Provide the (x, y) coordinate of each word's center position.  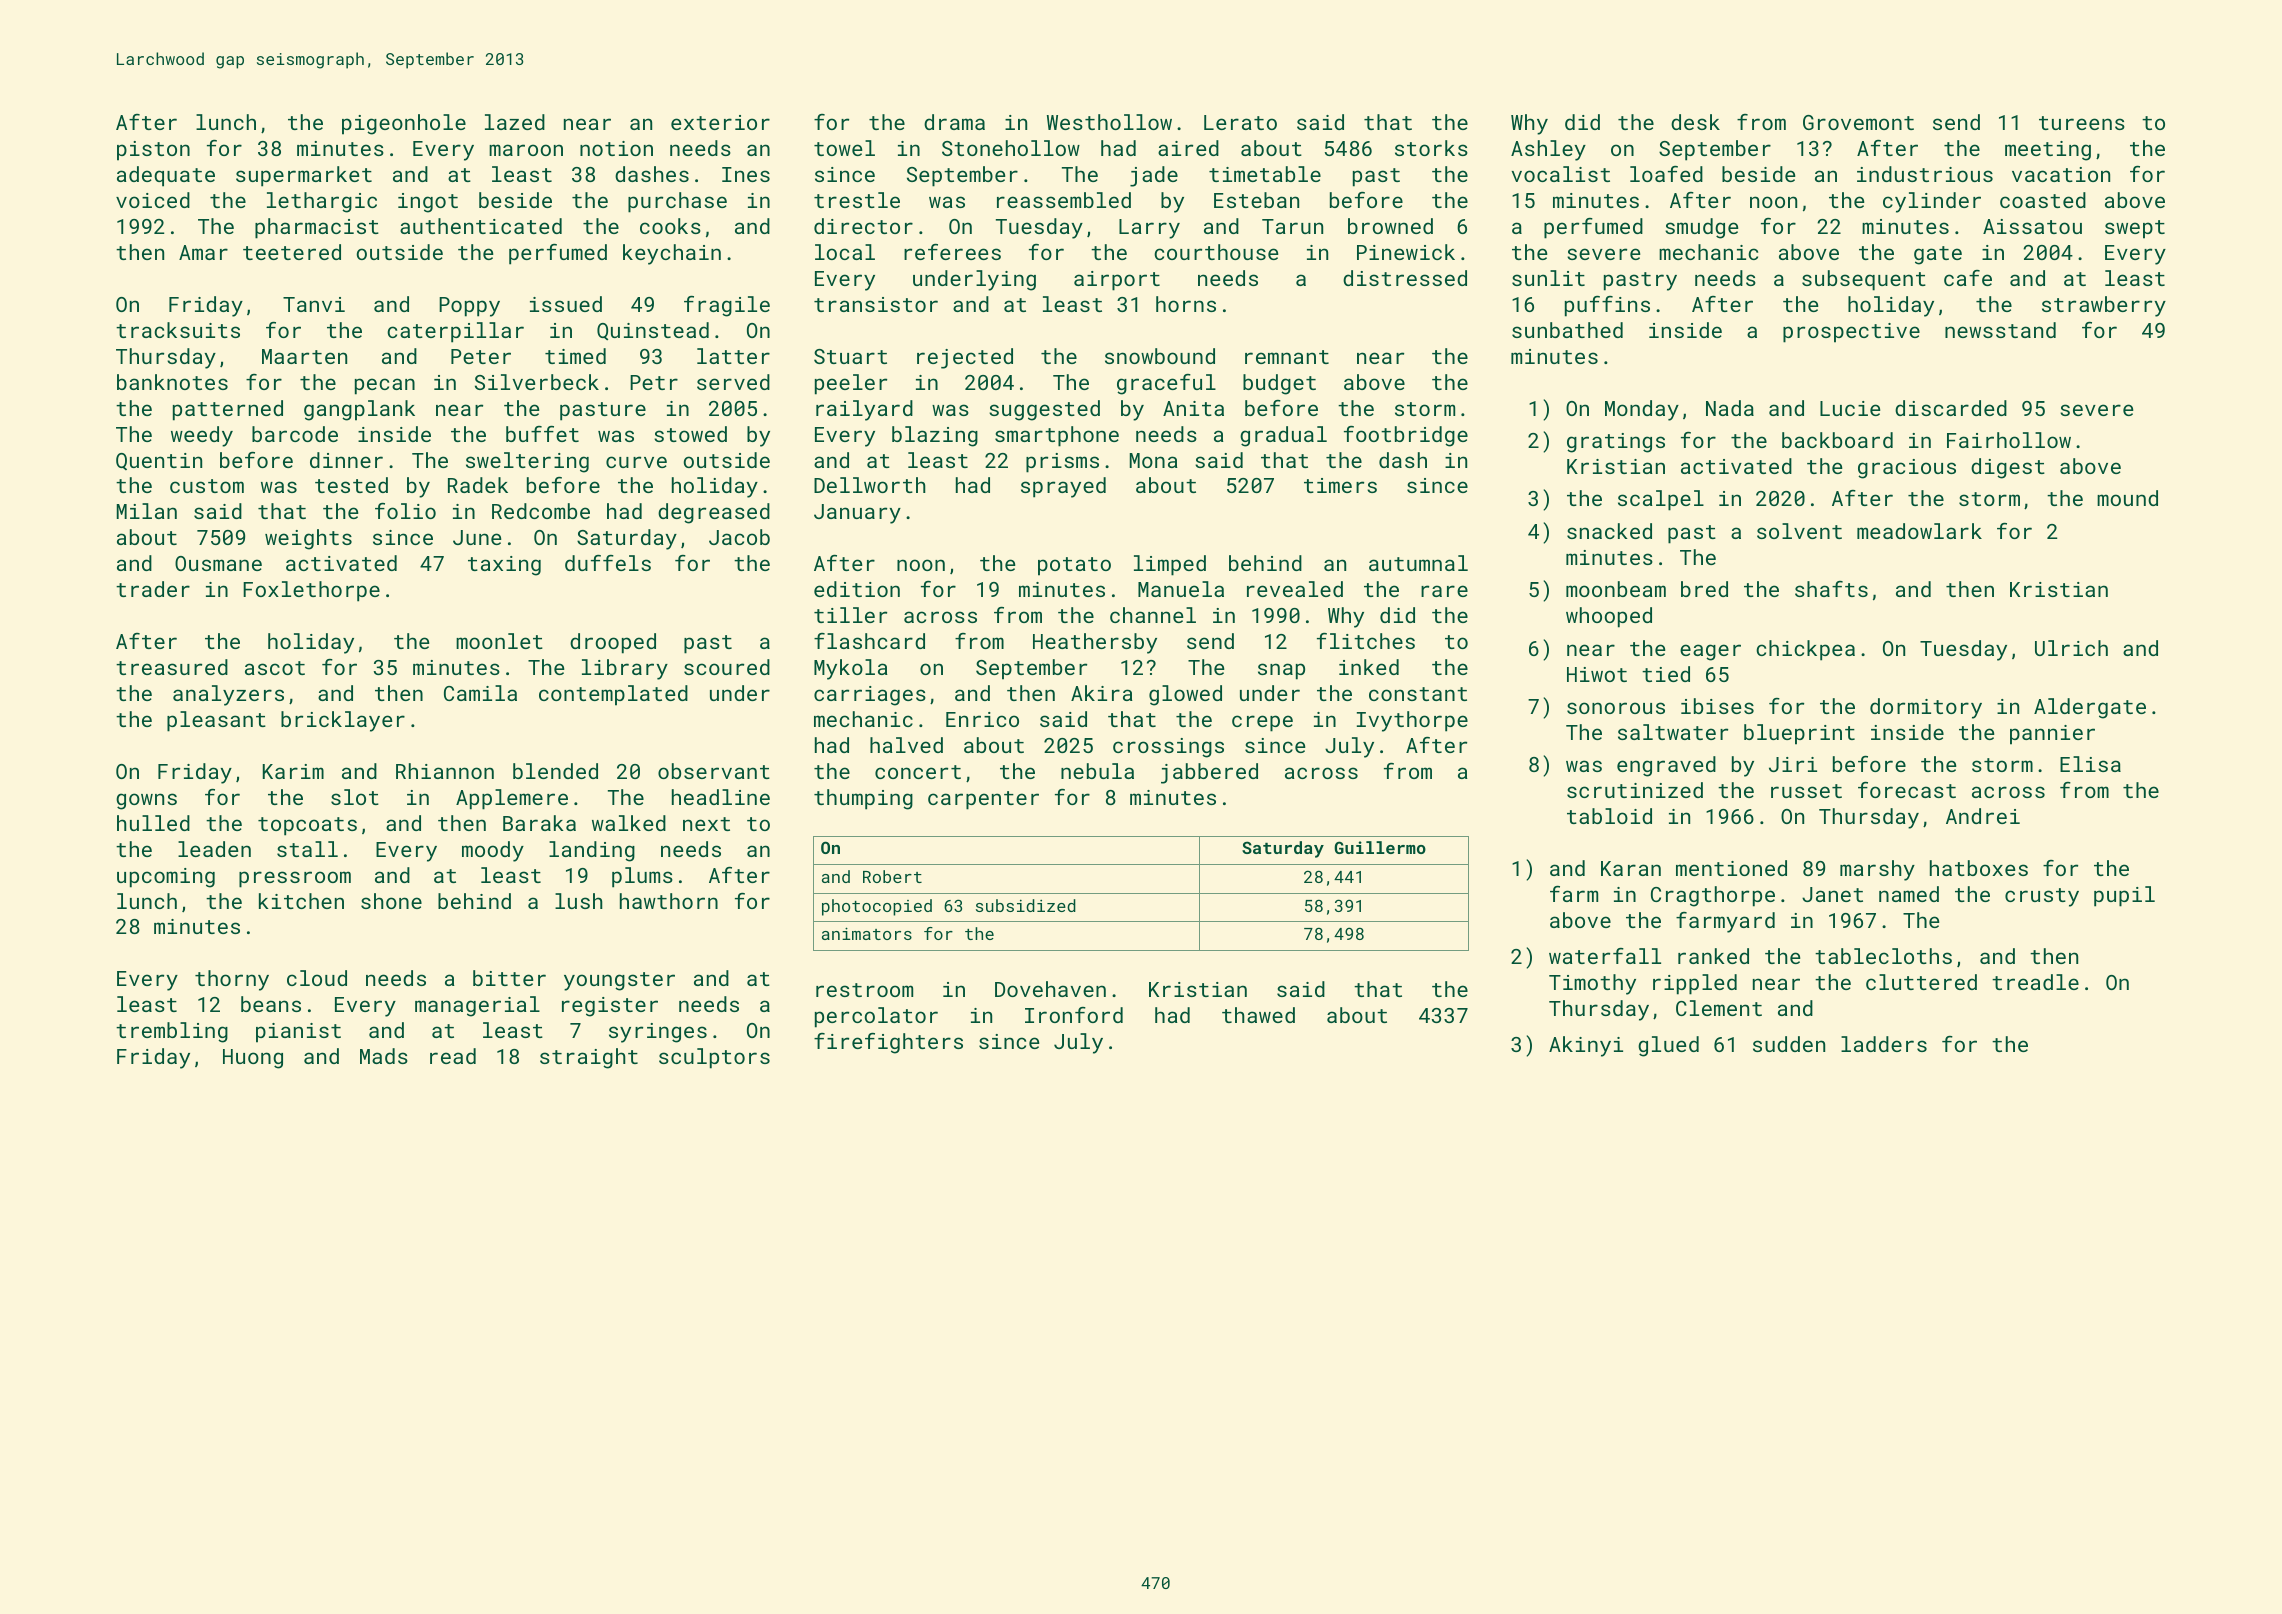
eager (1710, 652)
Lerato (1240, 122)
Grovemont (1858, 122)
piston (153, 151)
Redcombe (541, 511)
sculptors (714, 1058)
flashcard (869, 641)
